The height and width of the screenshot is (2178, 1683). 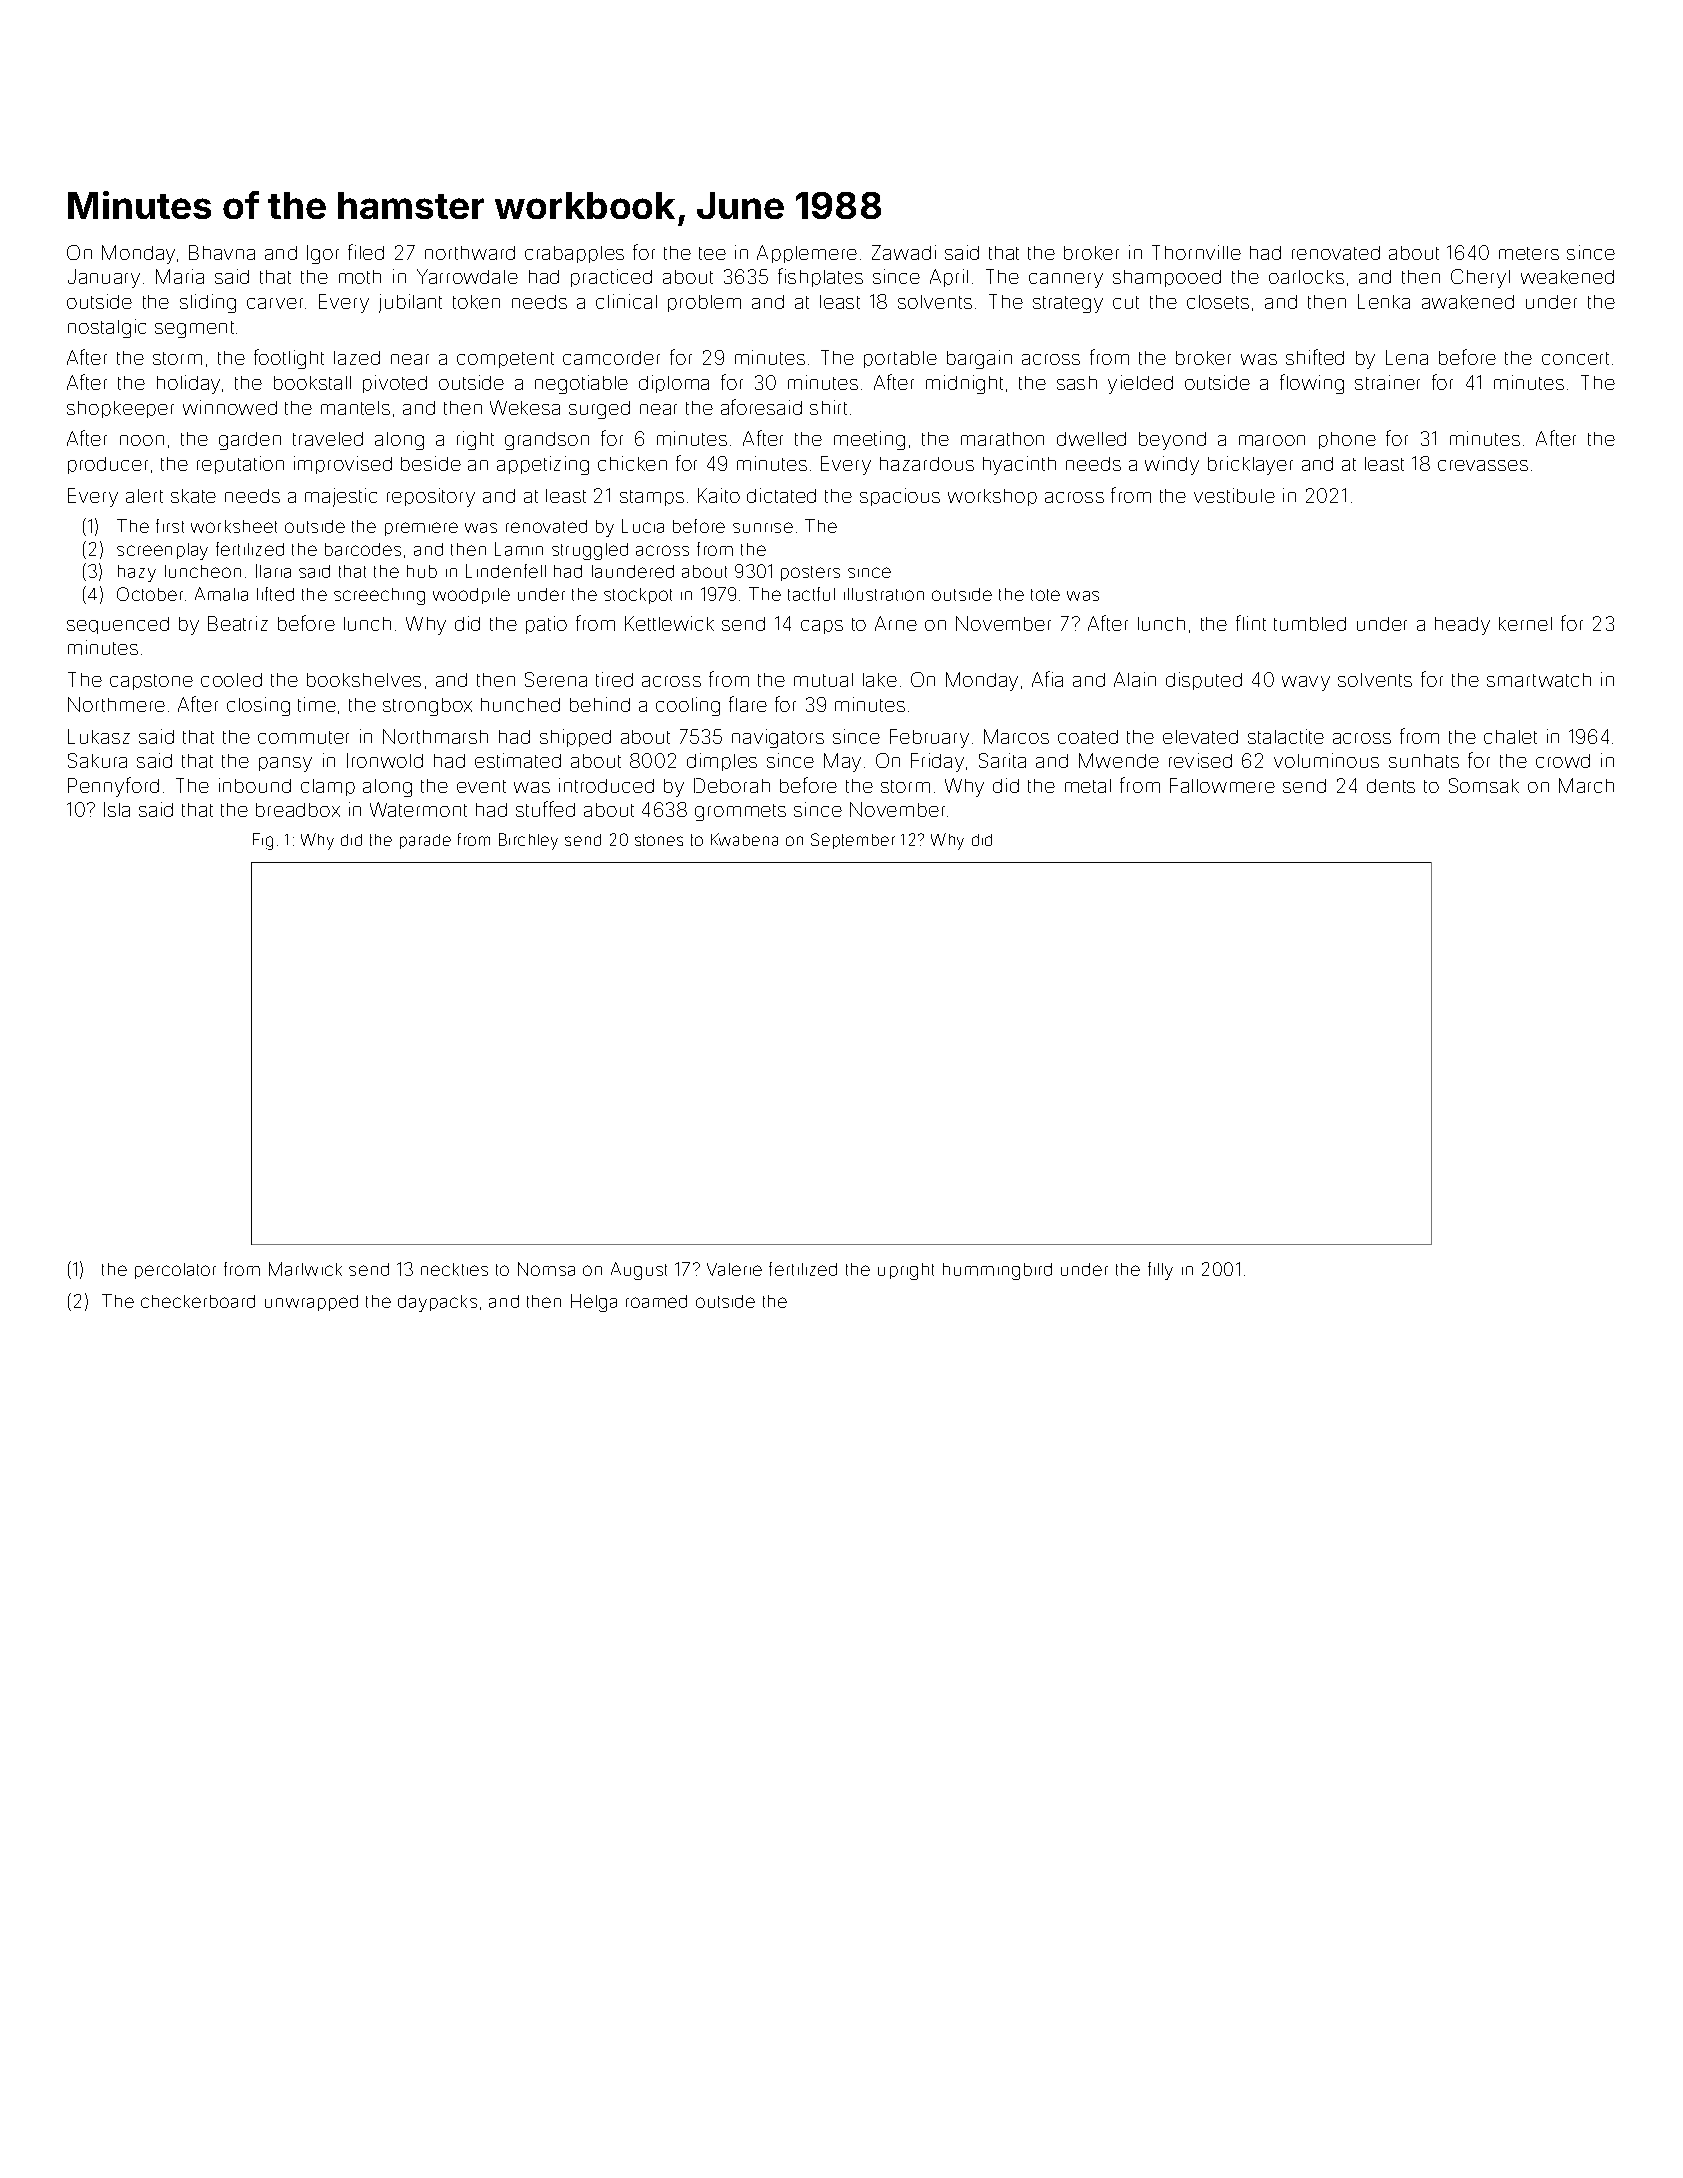 What do you see at coordinates (638, 596) in the screenshot?
I see `stockpot` at bounding box center [638, 596].
